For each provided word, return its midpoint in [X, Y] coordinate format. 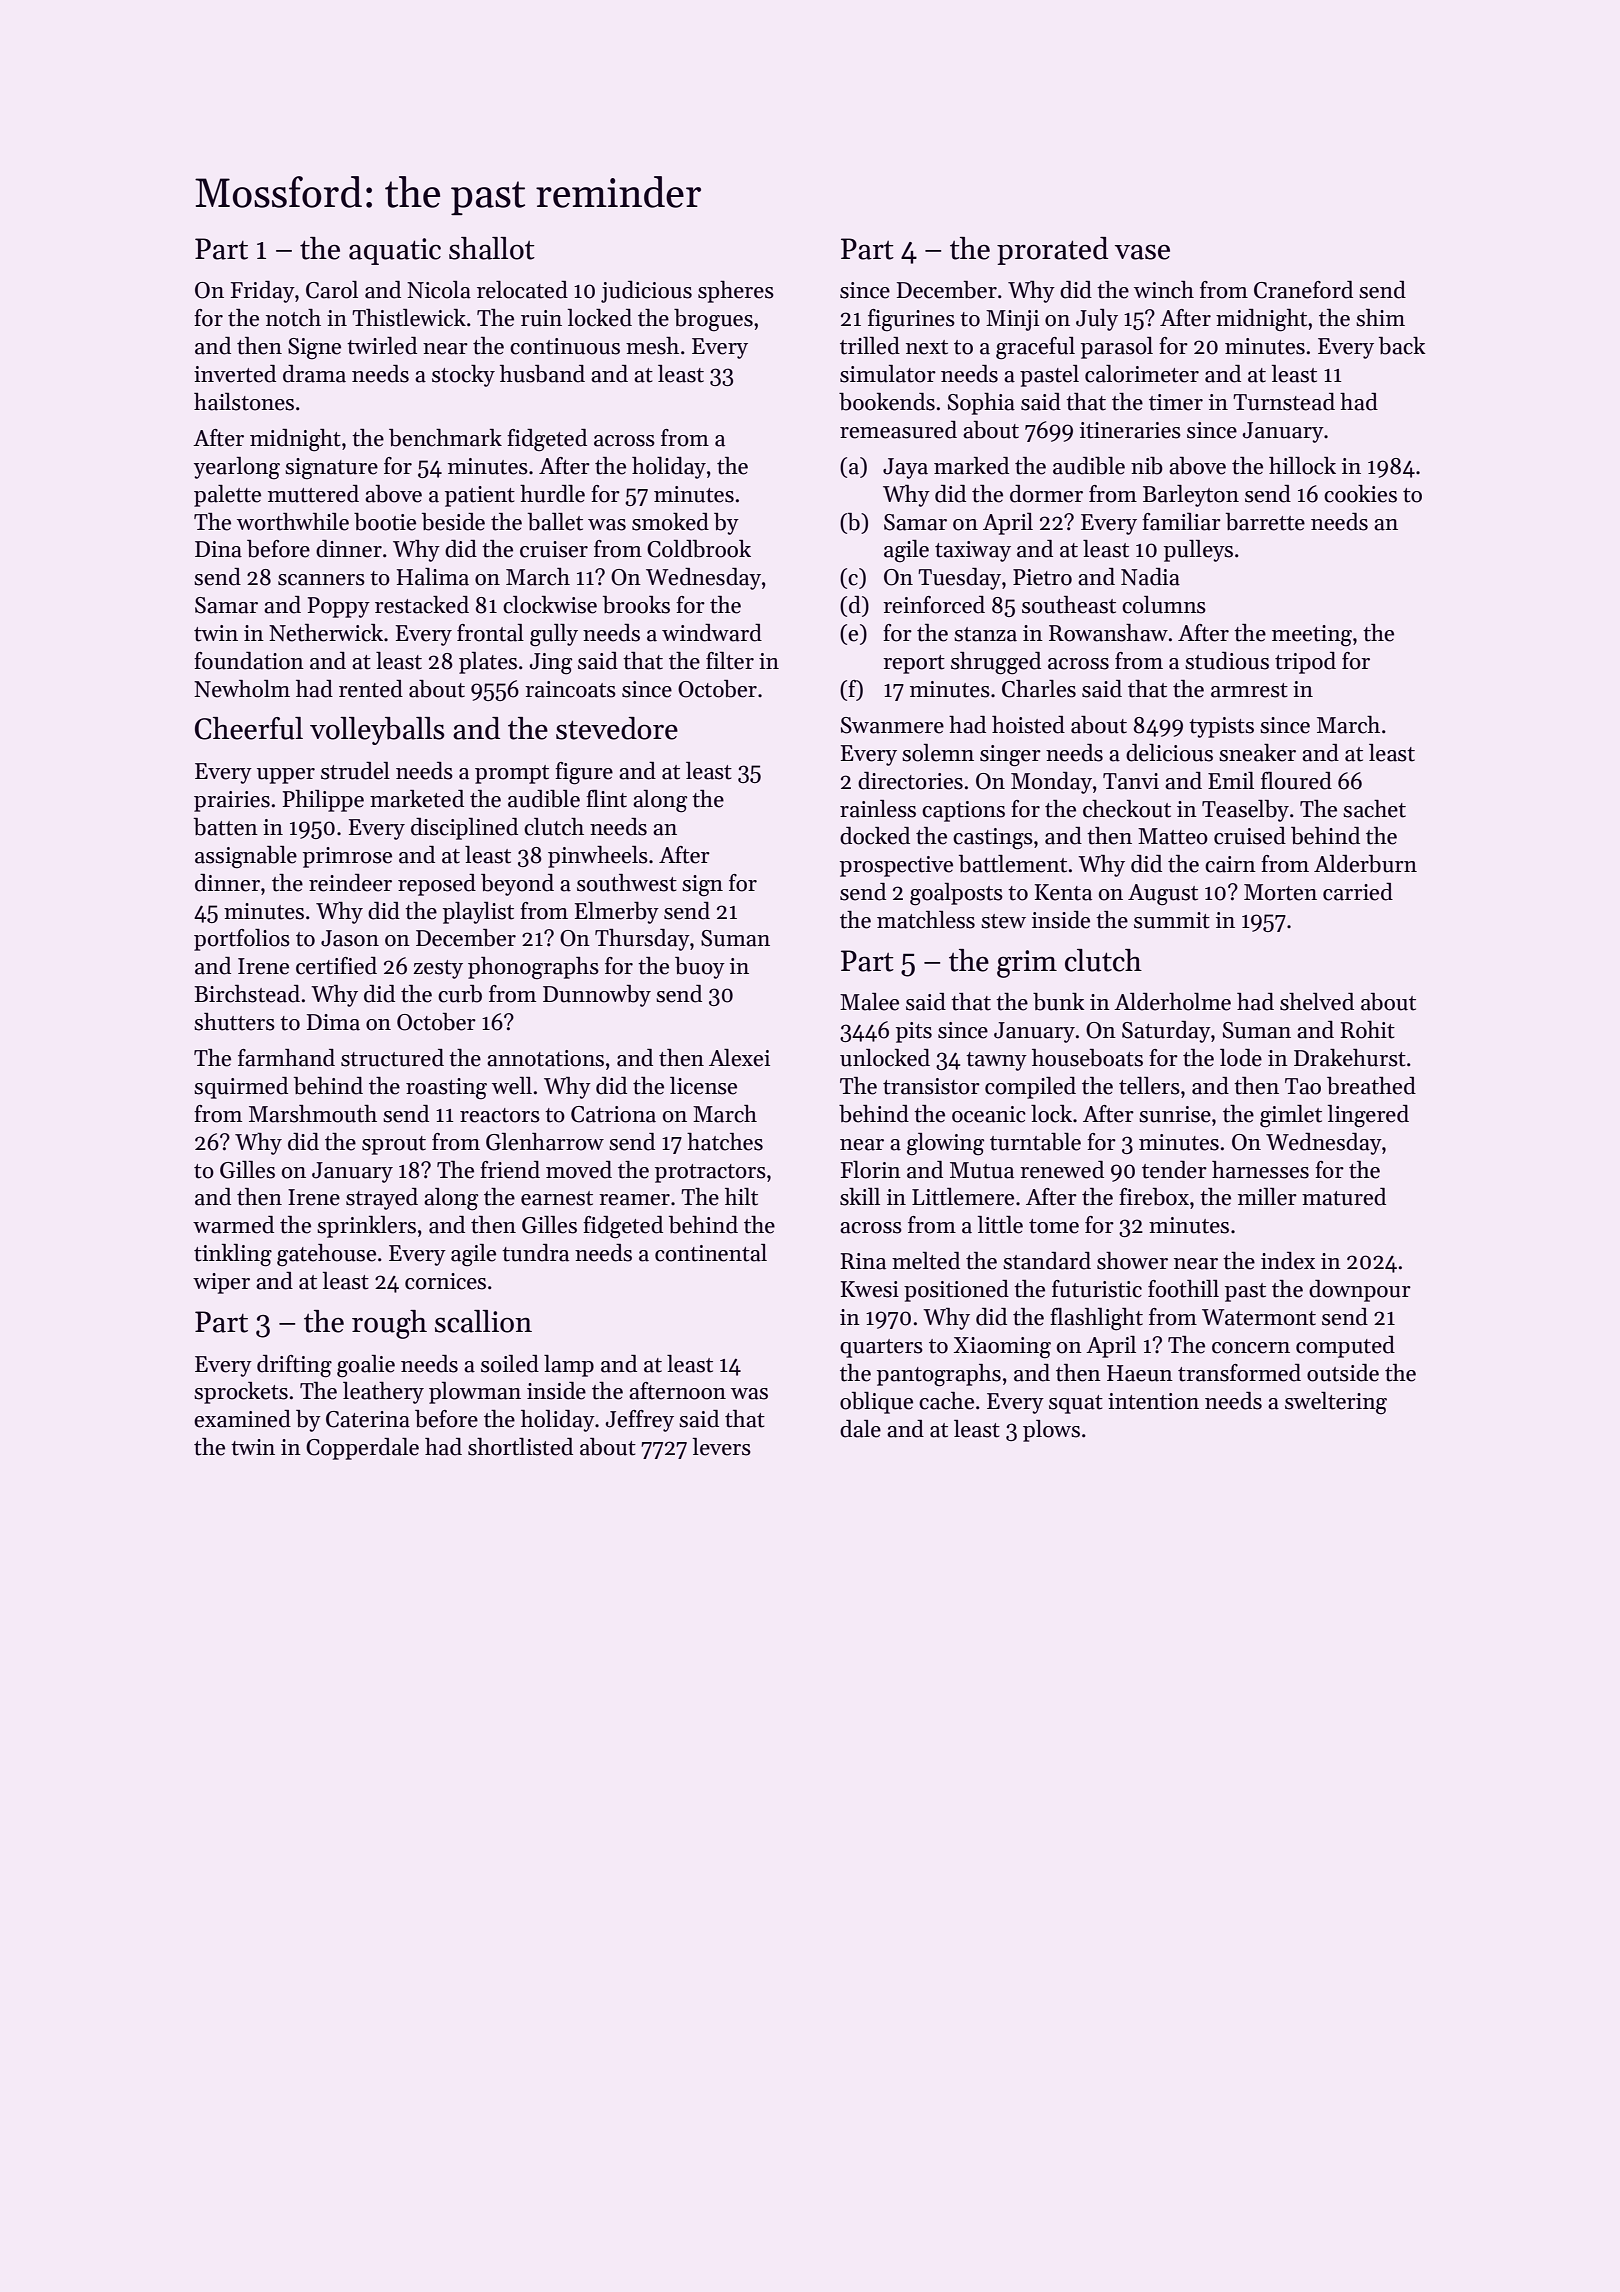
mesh [652, 346]
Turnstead [1284, 402]
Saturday [1166, 1032]
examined [242, 1419]
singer [1010, 756]
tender [1174, 1170]
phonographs [533, 968]
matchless [926, 920]
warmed [233, 1225]
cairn [1230, 864]
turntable [1035, 1142]
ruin [541, 318]
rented [371, 689]
